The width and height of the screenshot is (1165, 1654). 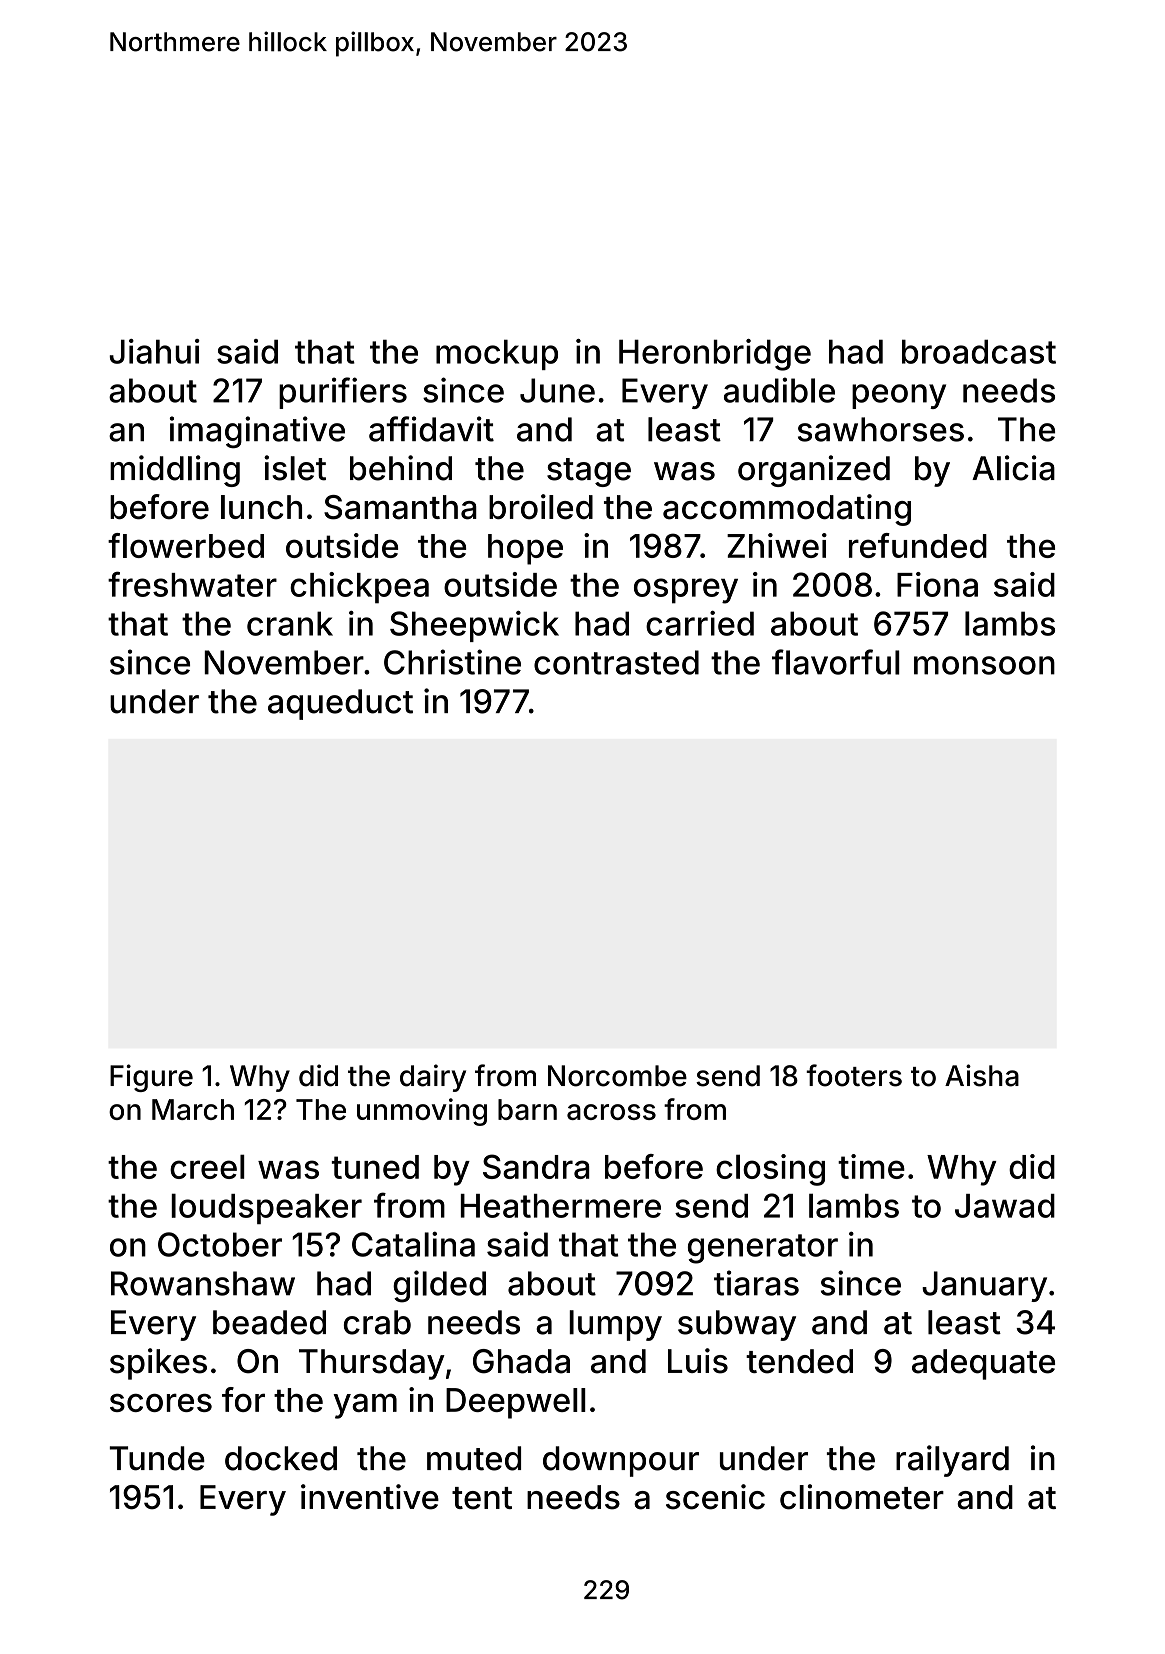 I want to click on closing, so click(x=770, y=1170).
